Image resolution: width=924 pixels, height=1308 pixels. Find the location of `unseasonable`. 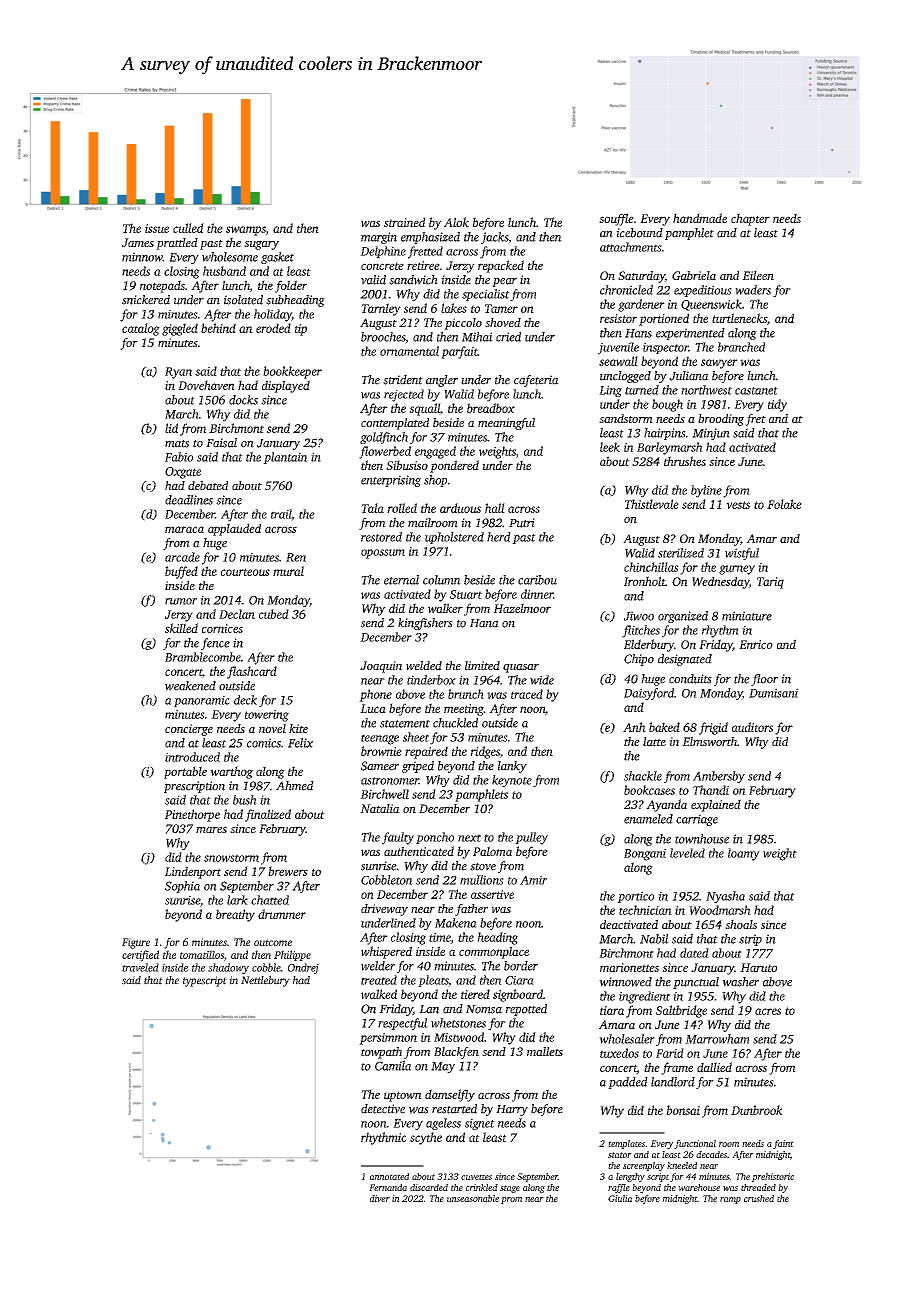

unseasonable is located at coordinates (473, 1198).
